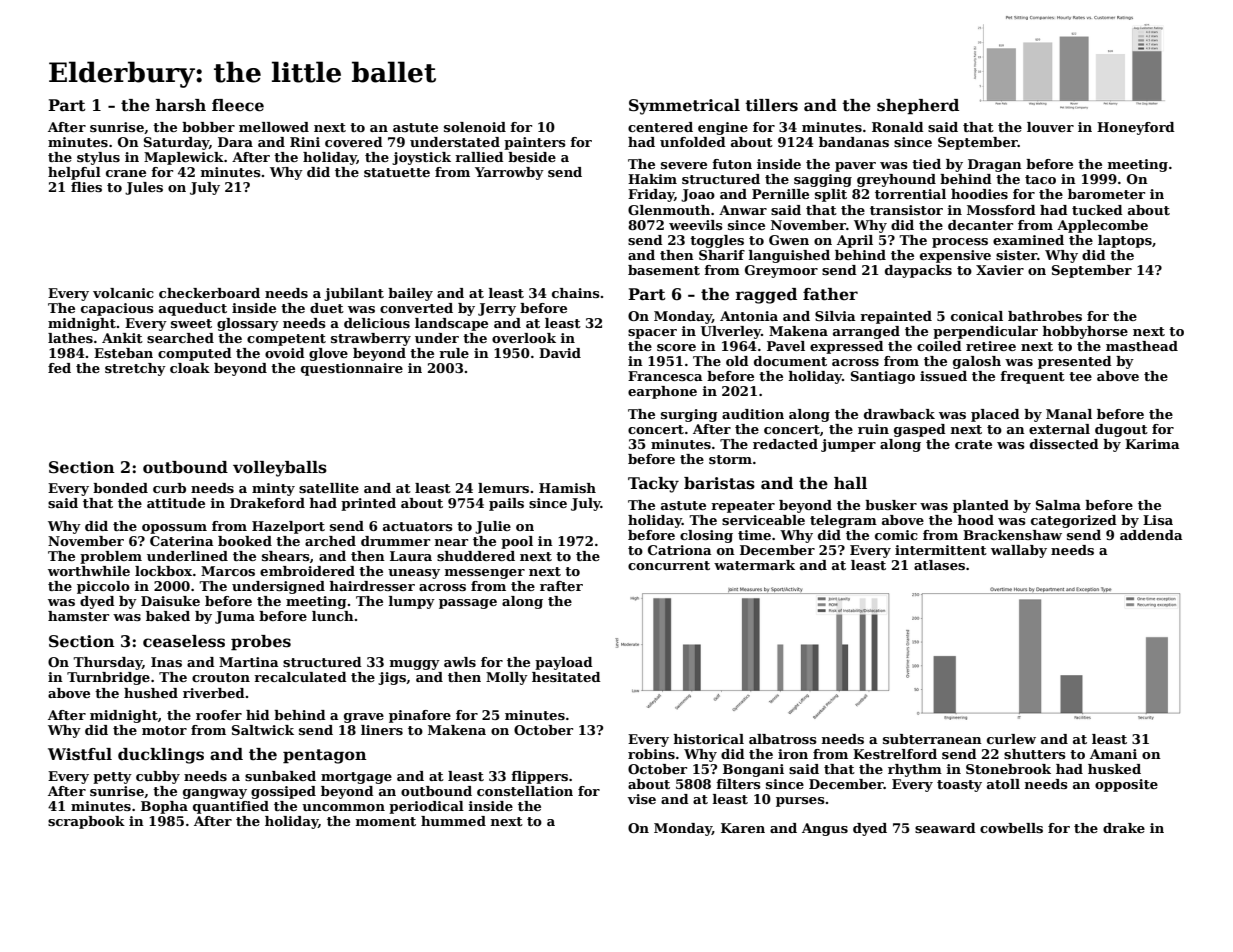 Image resolution: width=1233 pixels, height=952 pixels. What do you see at coordinates (258, 715) in the screenshot?
I see `hid` at bounding box center [258, 715].
